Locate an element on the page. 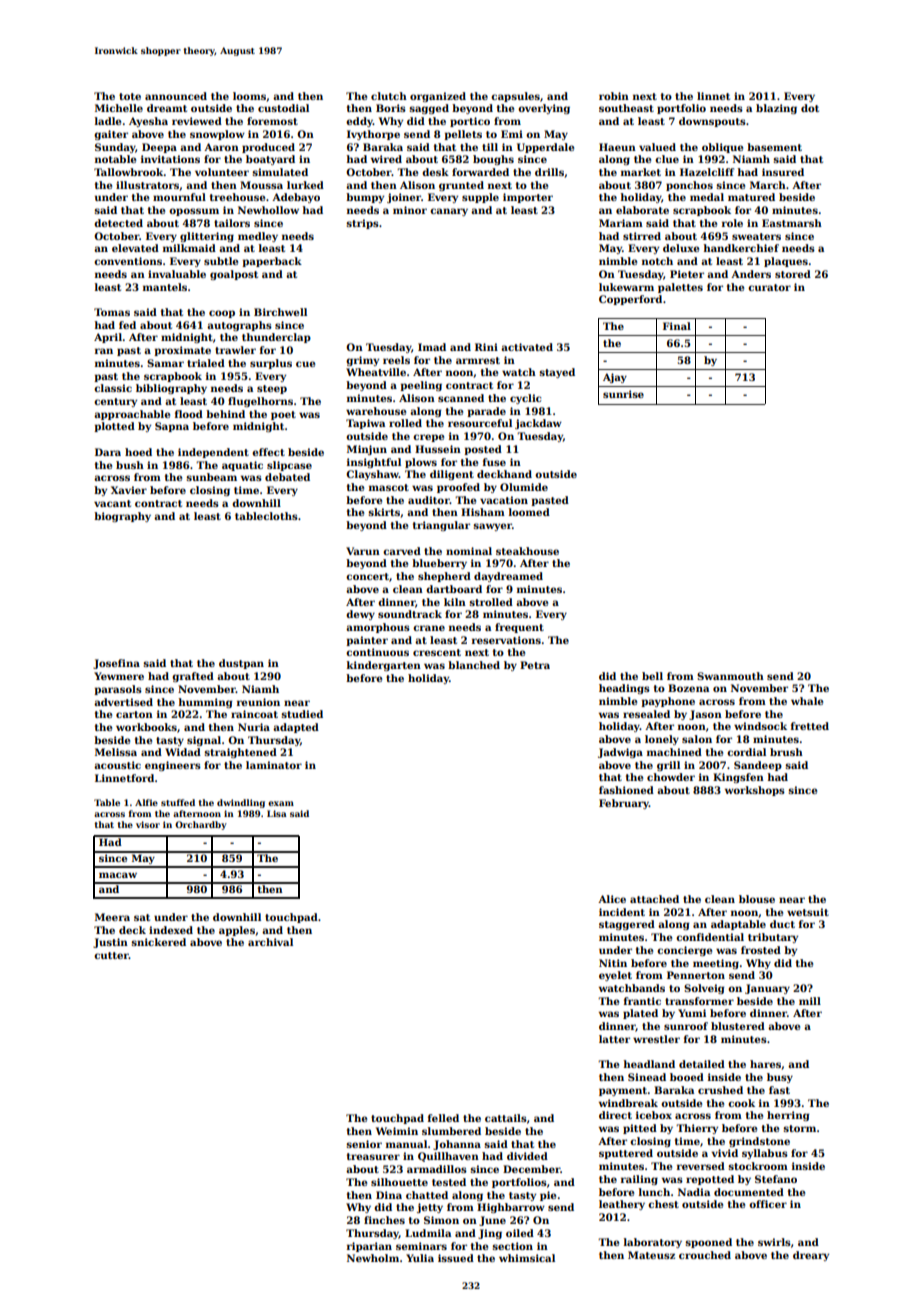  Nuria is located at coordinates (254, 727).
